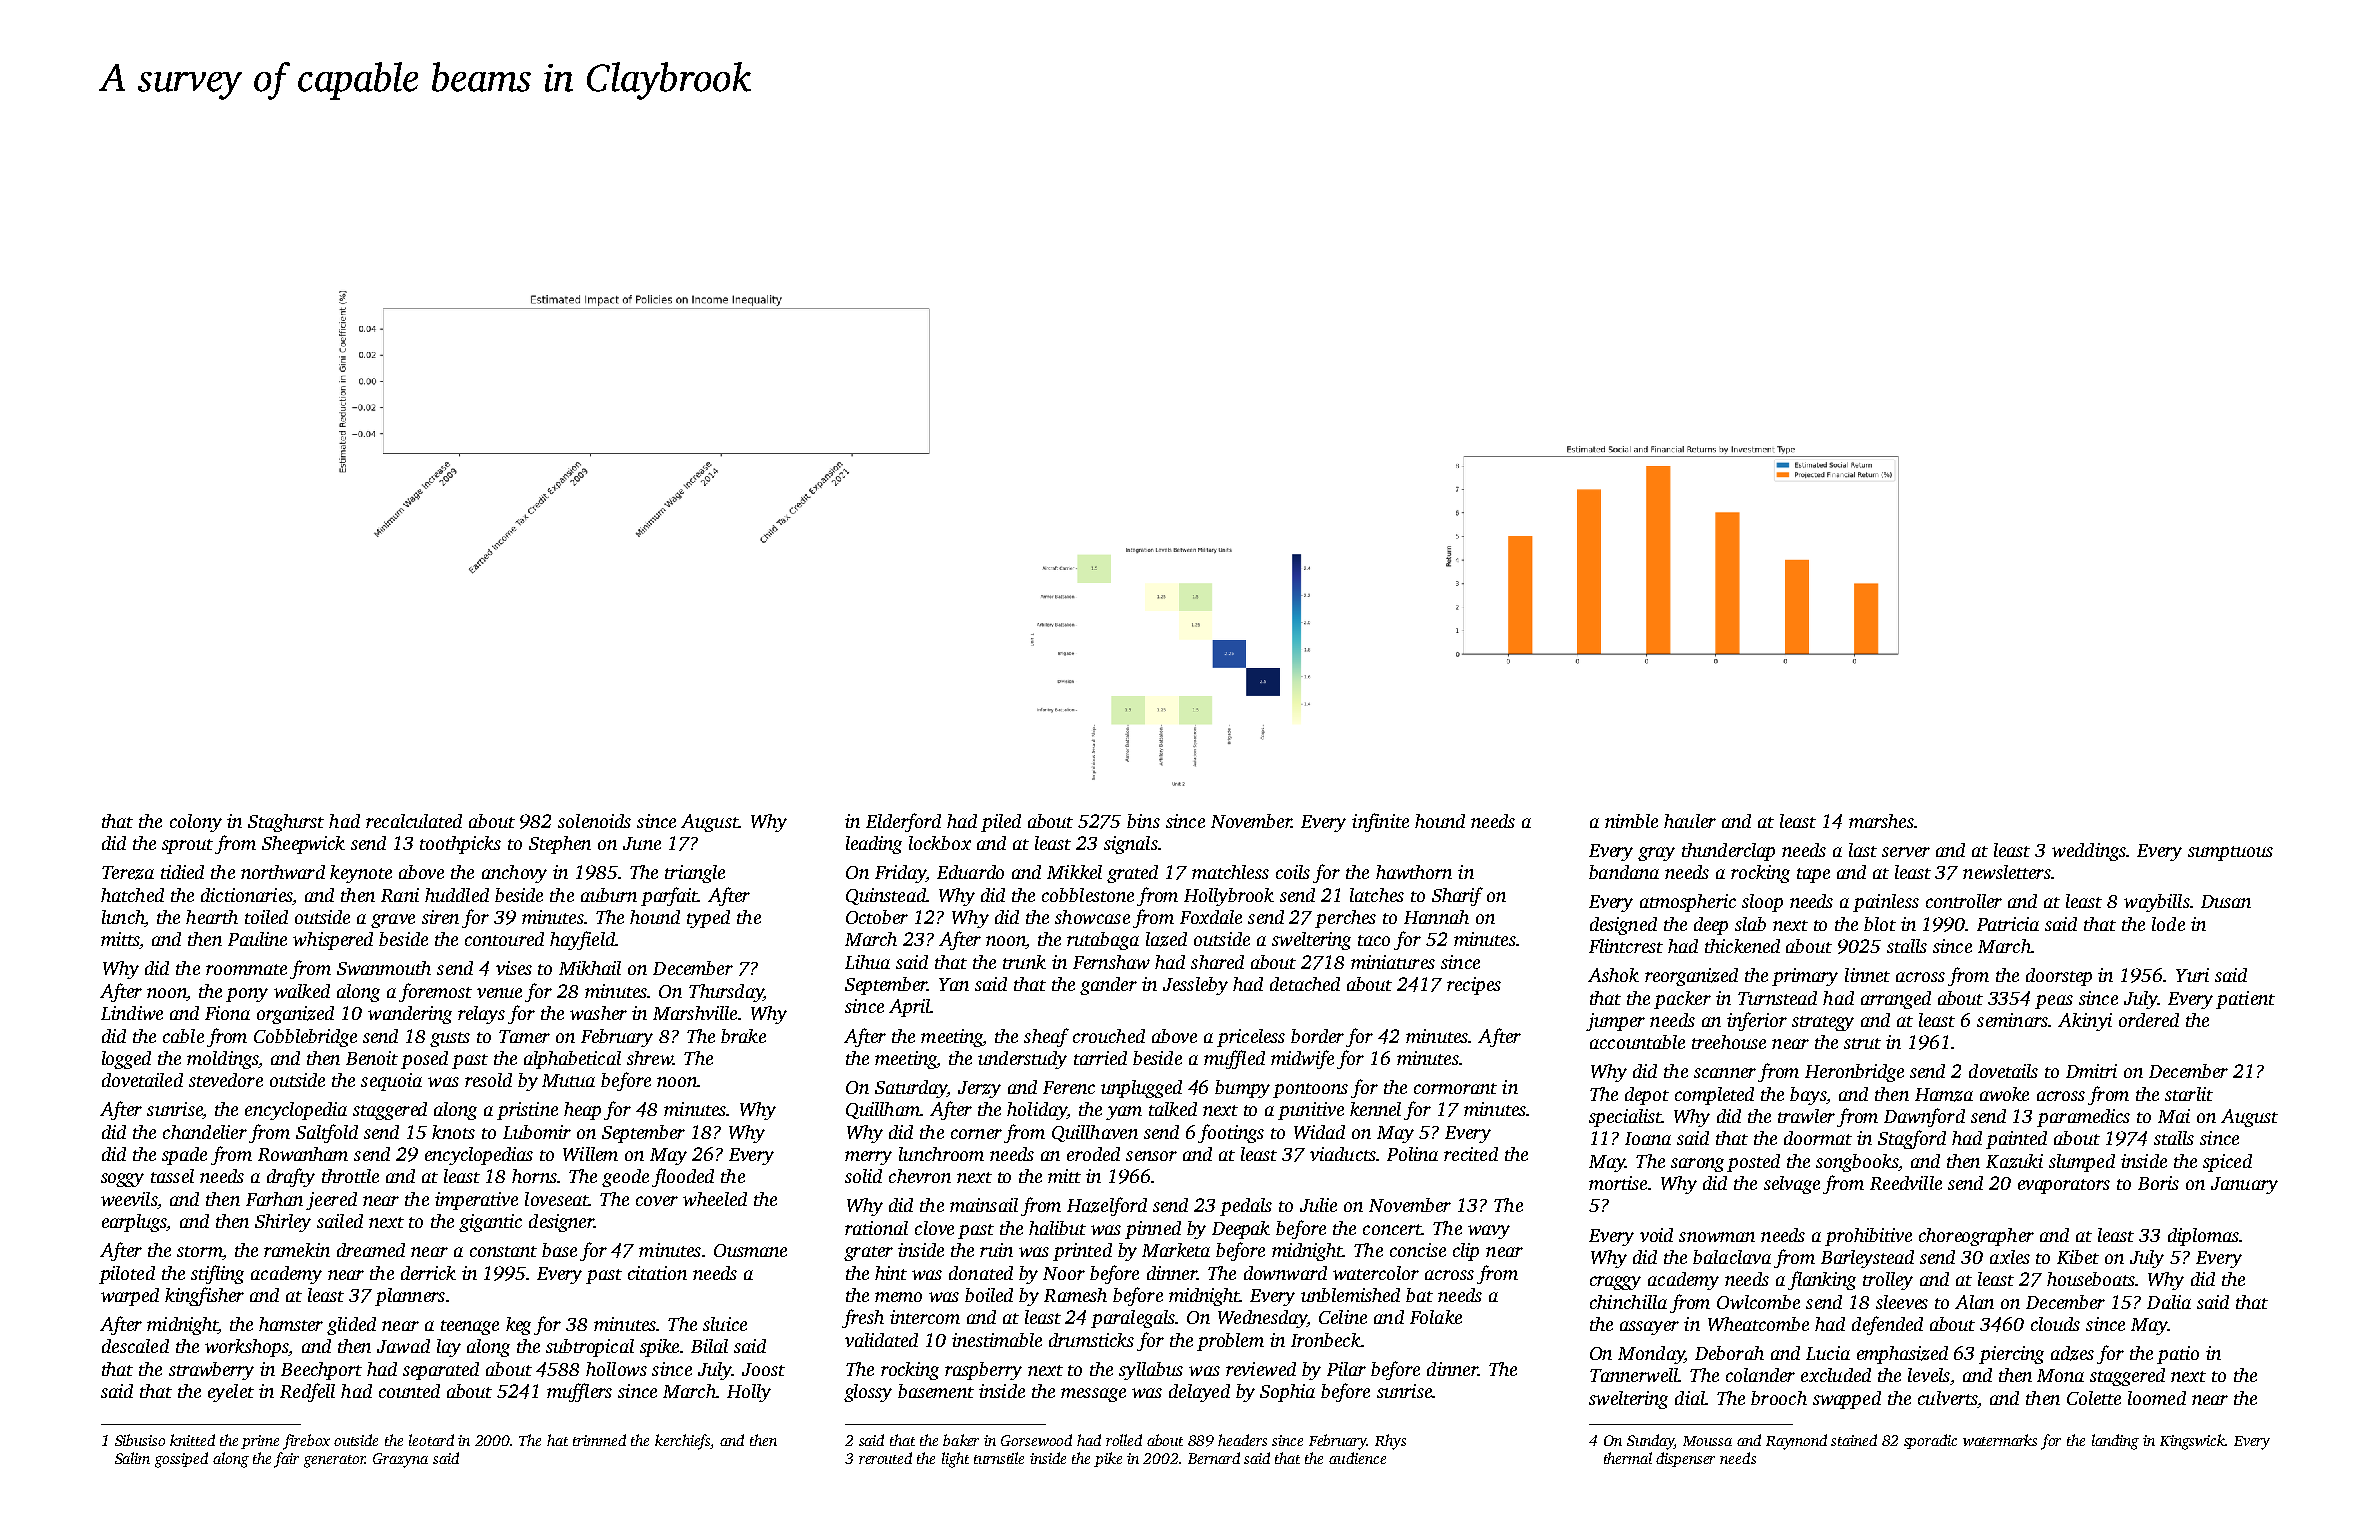  I want to click on designer, so click(561, 1223).
